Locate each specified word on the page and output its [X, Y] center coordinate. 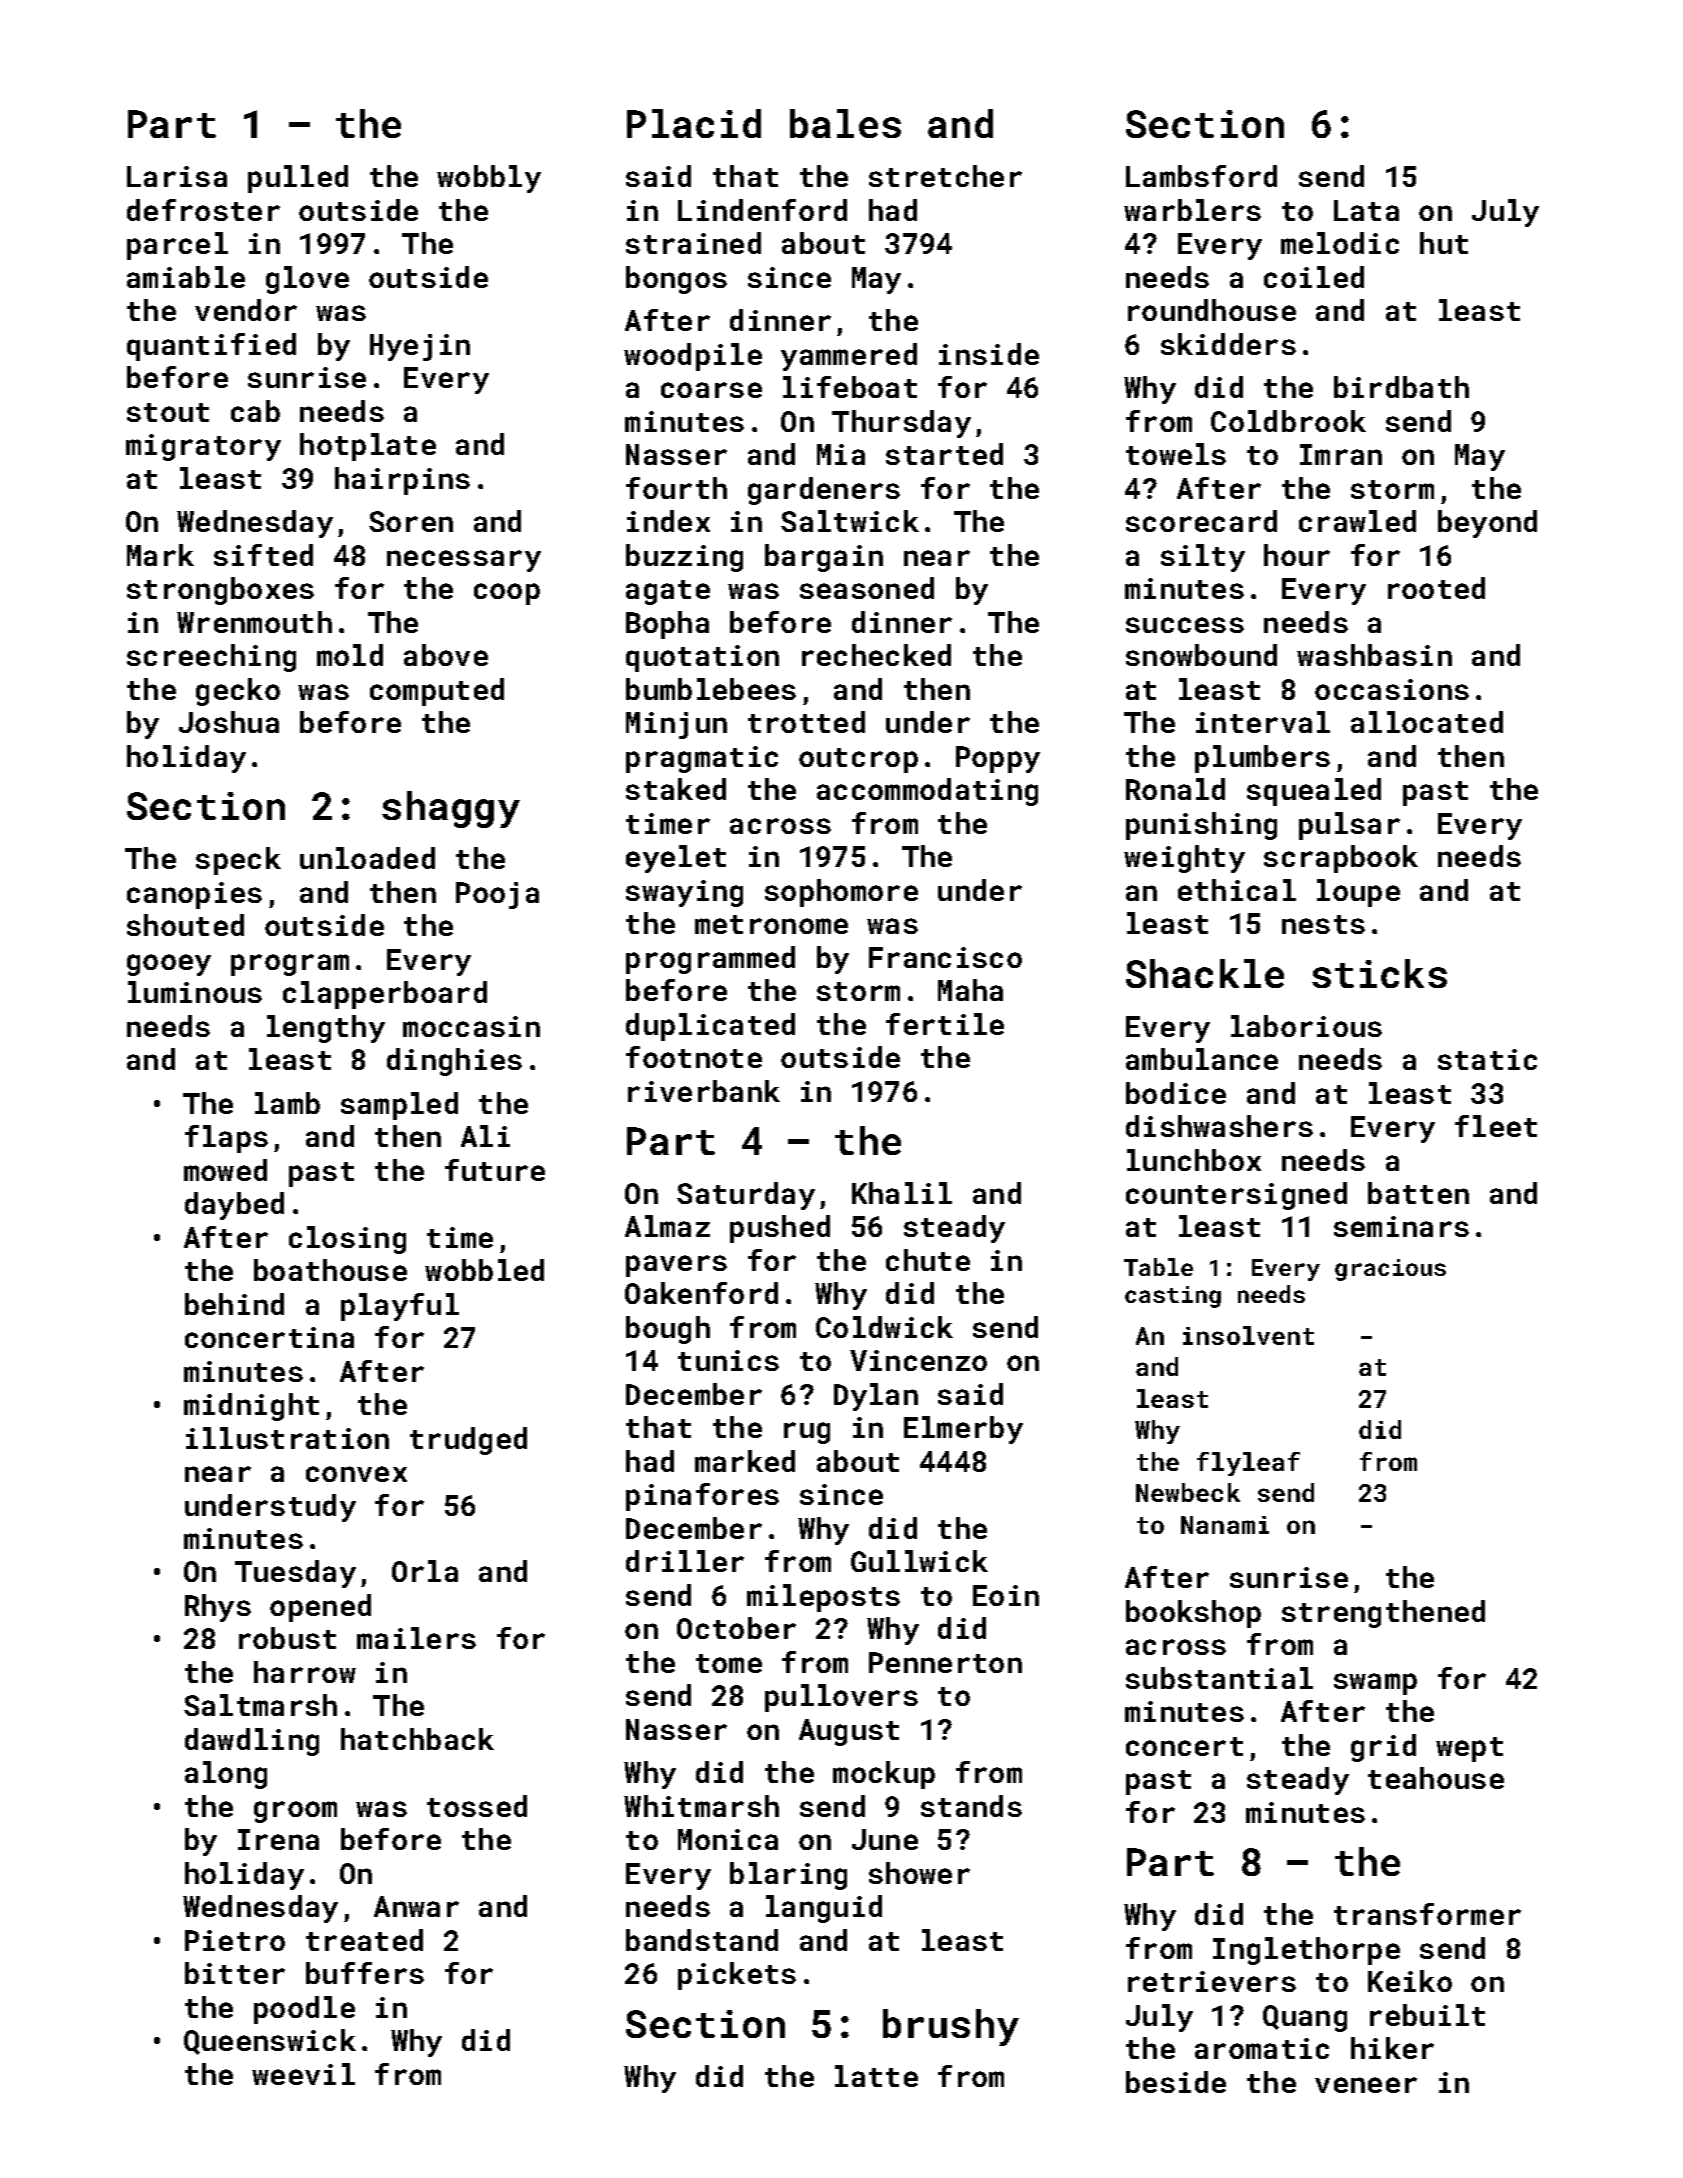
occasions [1392, 689]
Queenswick [270, 2042]
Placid [694, 123]
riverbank [704, 1091]
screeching [211, 658]
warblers [1192, 210]
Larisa [177, 176]
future [495, 1170]
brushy [951, 2027]
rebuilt [1427, 2015]
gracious [1390, 1270]
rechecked [876, 655]
